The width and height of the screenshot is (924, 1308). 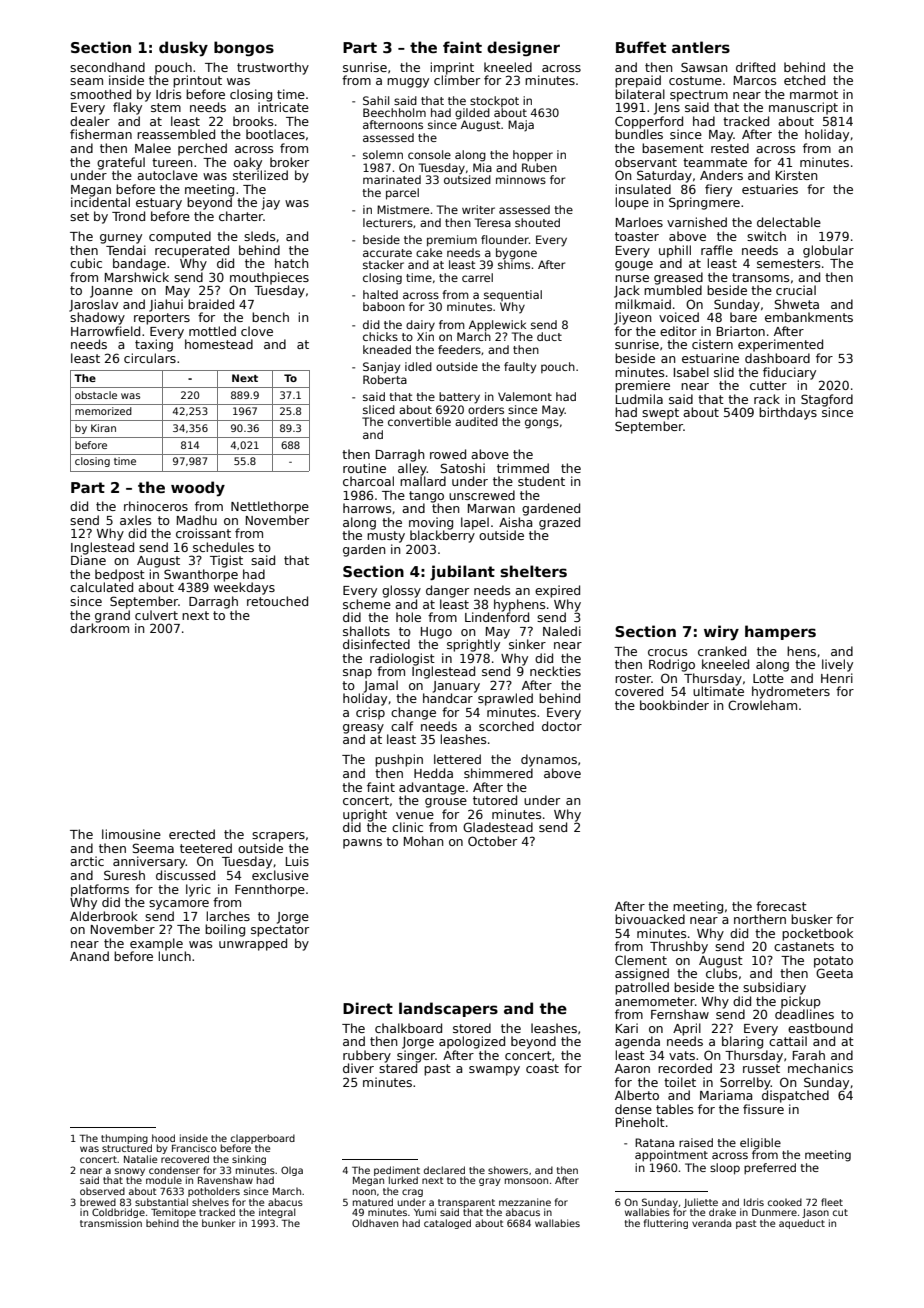 What do you see at coordinates (368, 1008) in the screenshot?
I see `Direct` at bounding box center [368, 1008].
